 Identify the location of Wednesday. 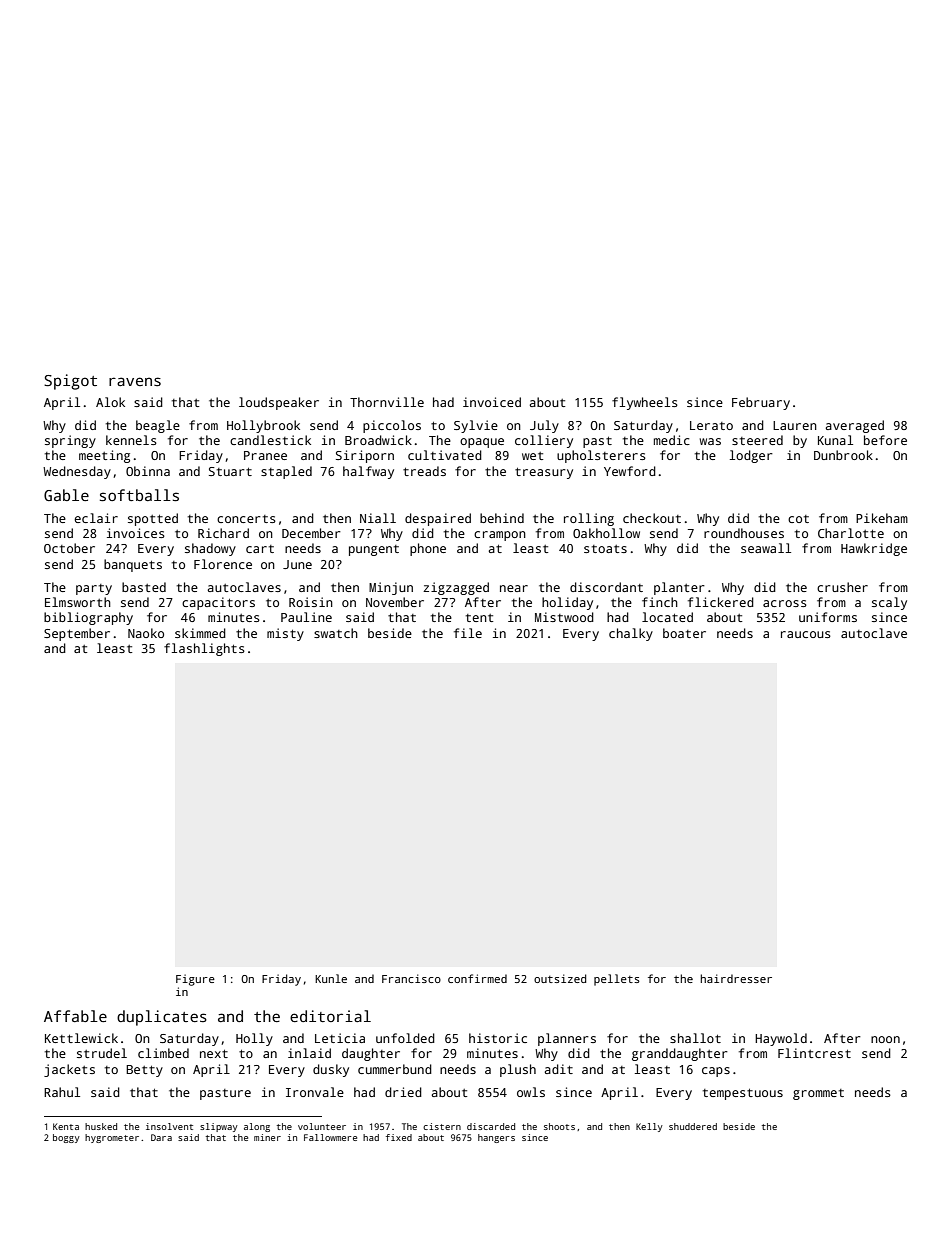
(77, 472).
